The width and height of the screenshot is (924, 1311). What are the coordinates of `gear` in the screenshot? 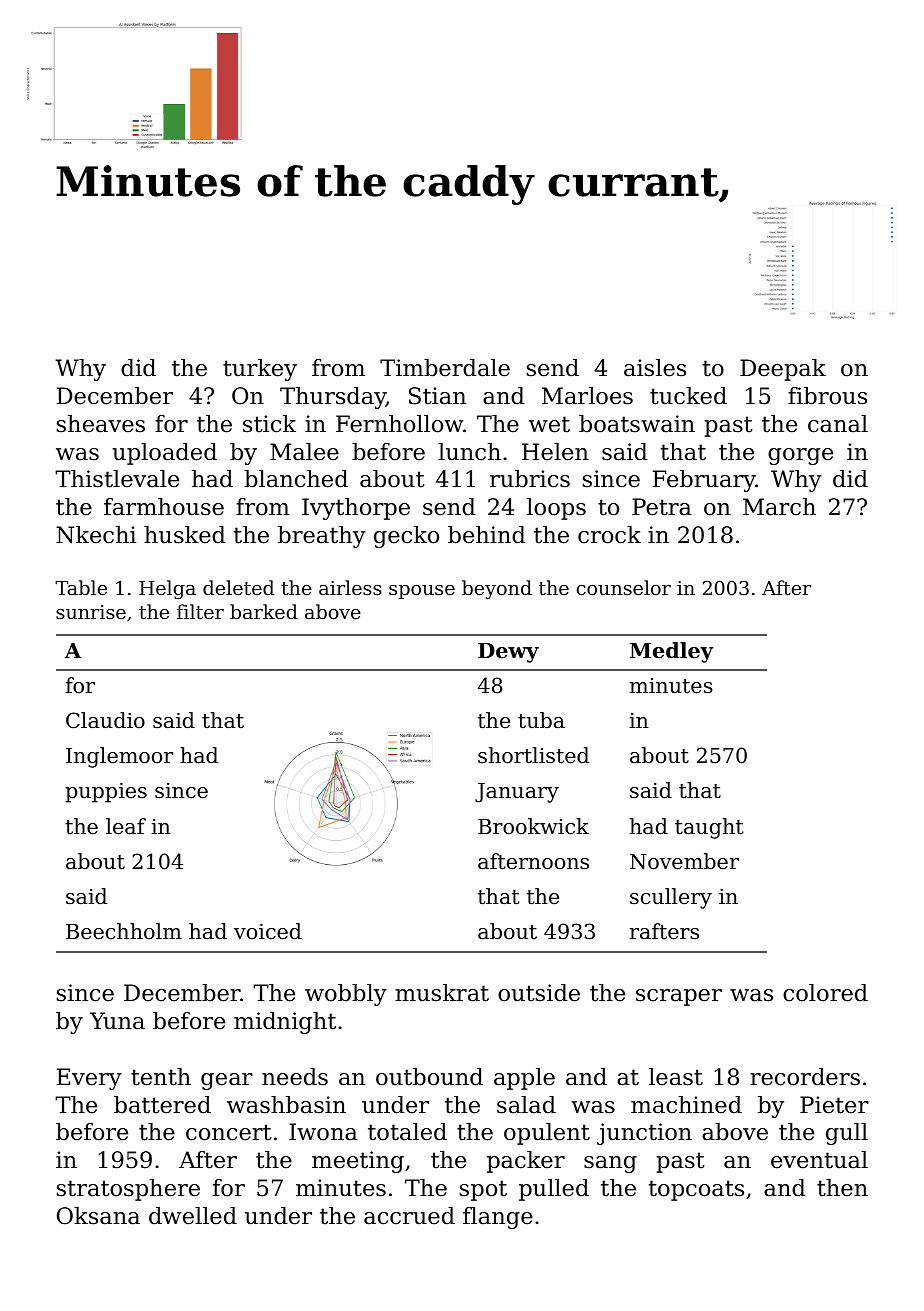 It's located at (227, 1081).
